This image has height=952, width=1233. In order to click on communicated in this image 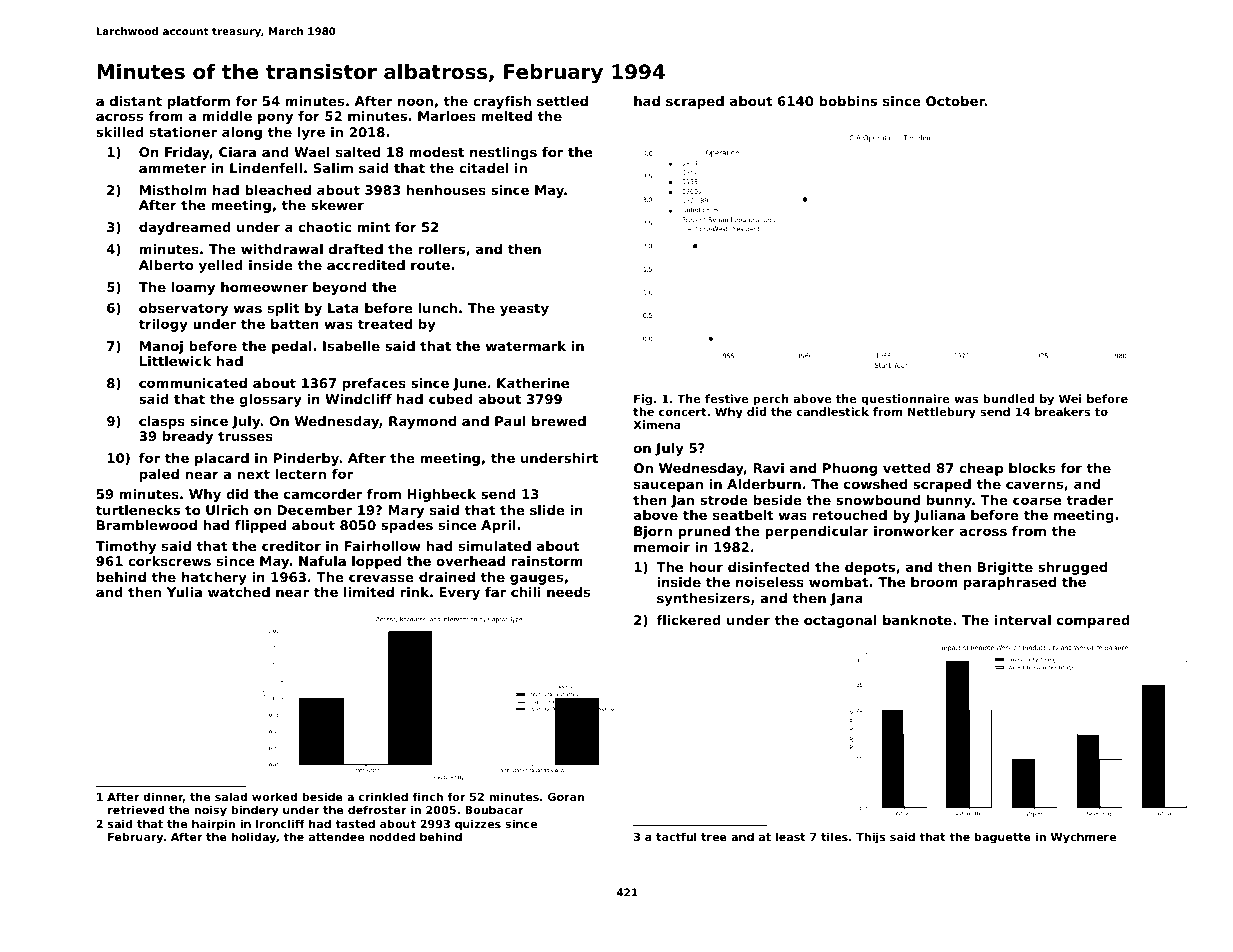, I will do `click(193, 383)`.
